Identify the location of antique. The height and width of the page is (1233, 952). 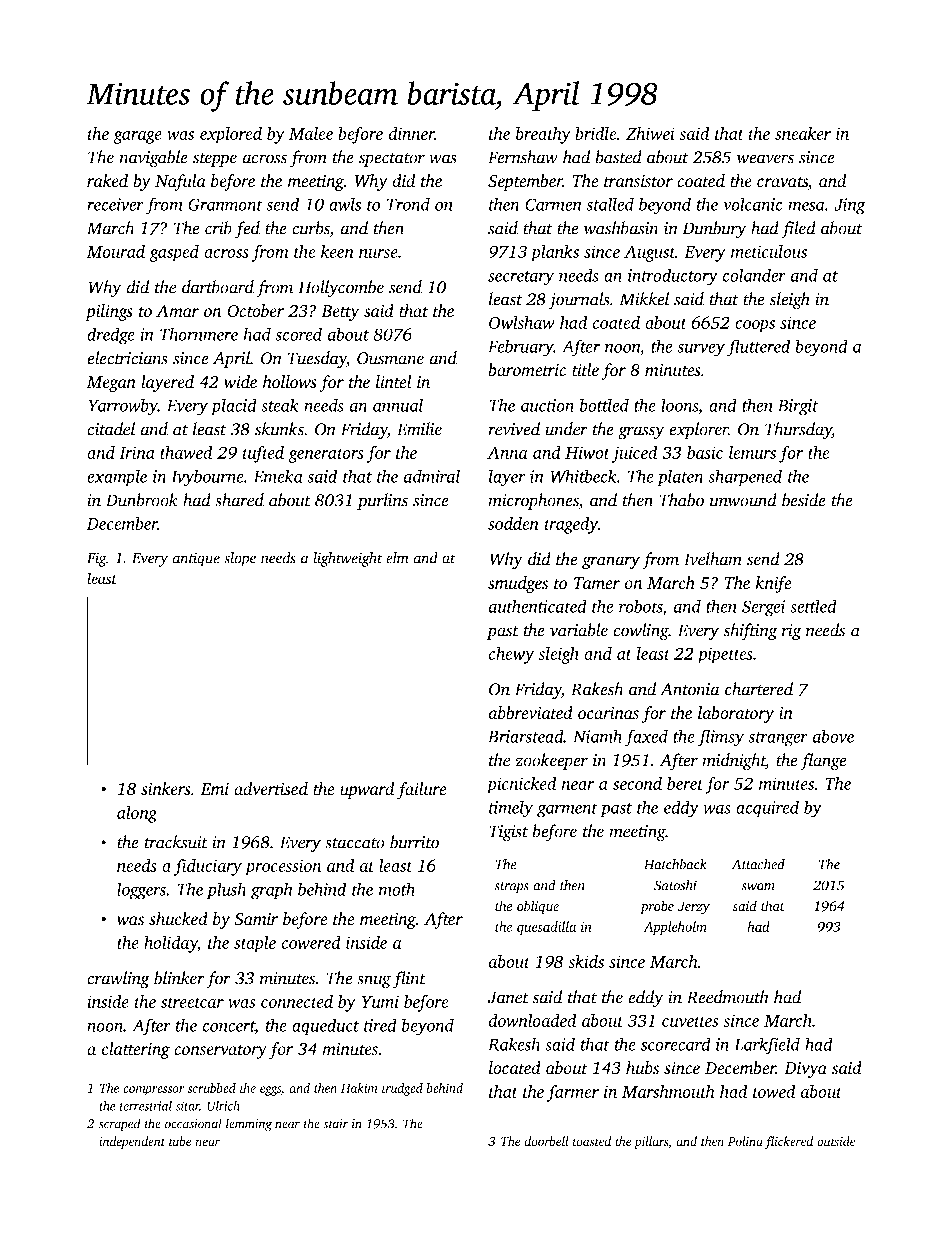
(196, 559).
